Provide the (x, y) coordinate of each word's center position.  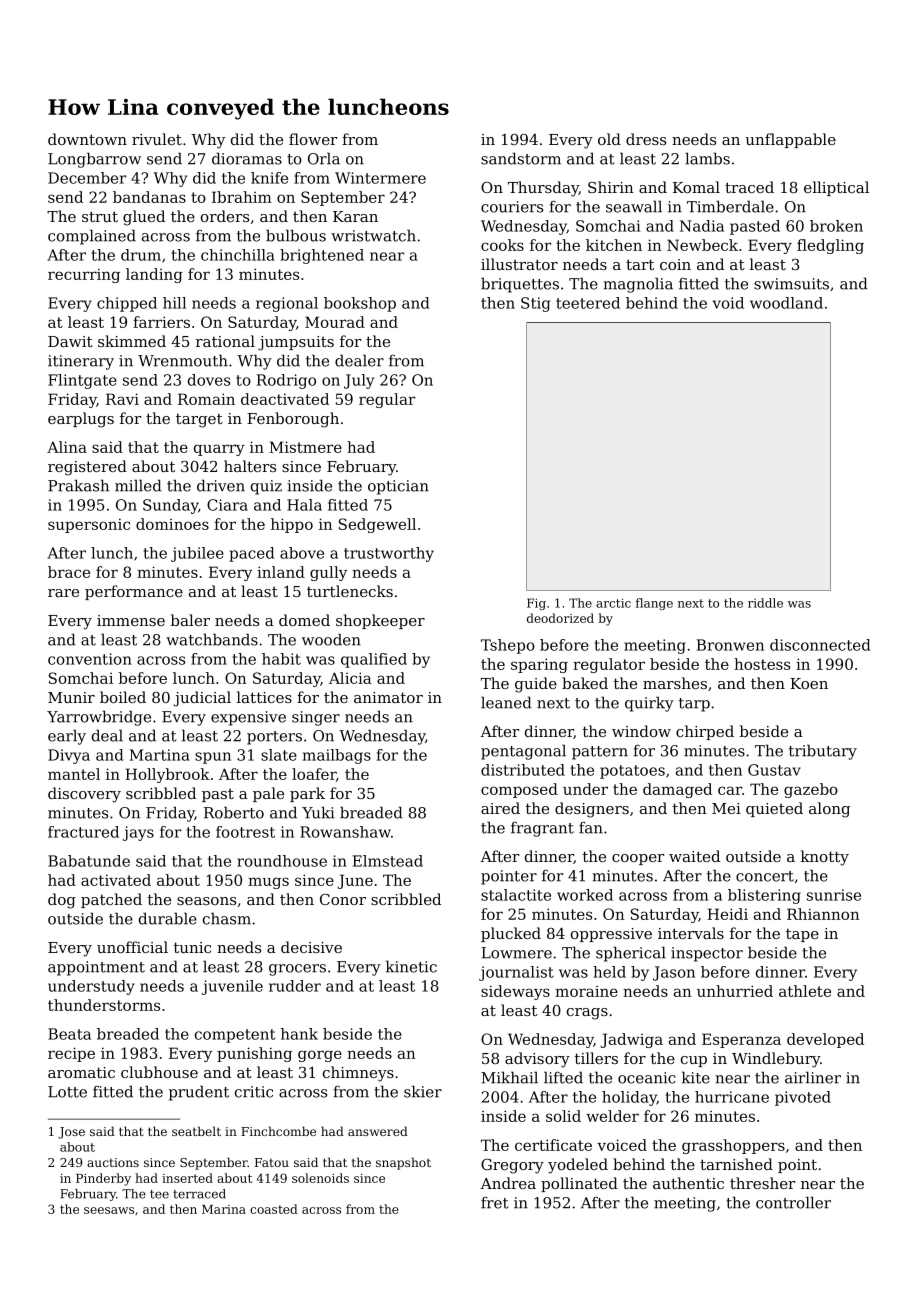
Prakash (78, 485)
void (728, 303)
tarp (694, 705)
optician (398, 487)
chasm (227, 918)
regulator (609, 665)
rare (63, 593)
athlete (805, 991)
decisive (311, 947)
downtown (87, 139)
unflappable (790, 140)
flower (313, 139)
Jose (71, 1133)
